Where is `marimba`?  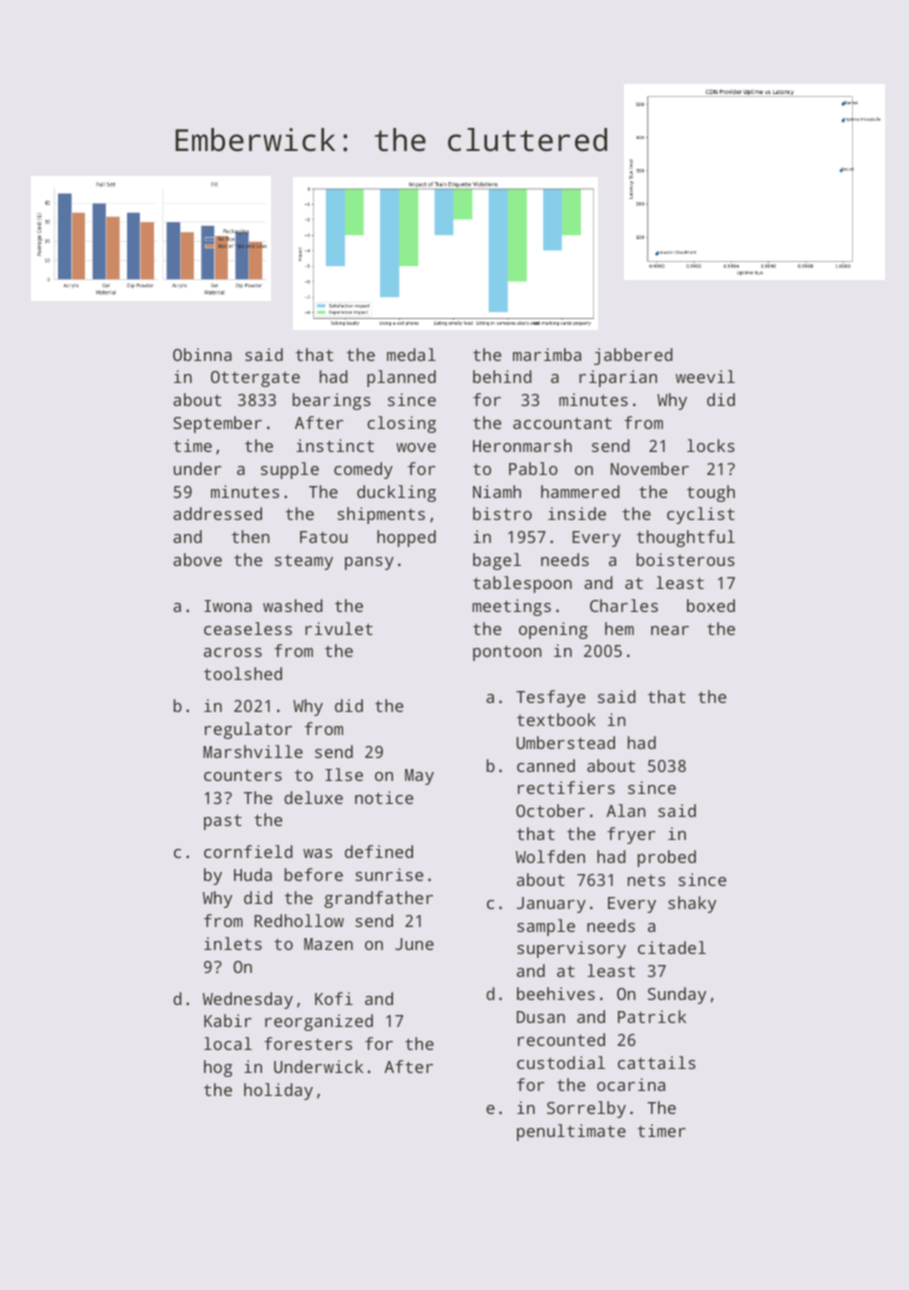 marimba is located at coordinates (547, 354).
